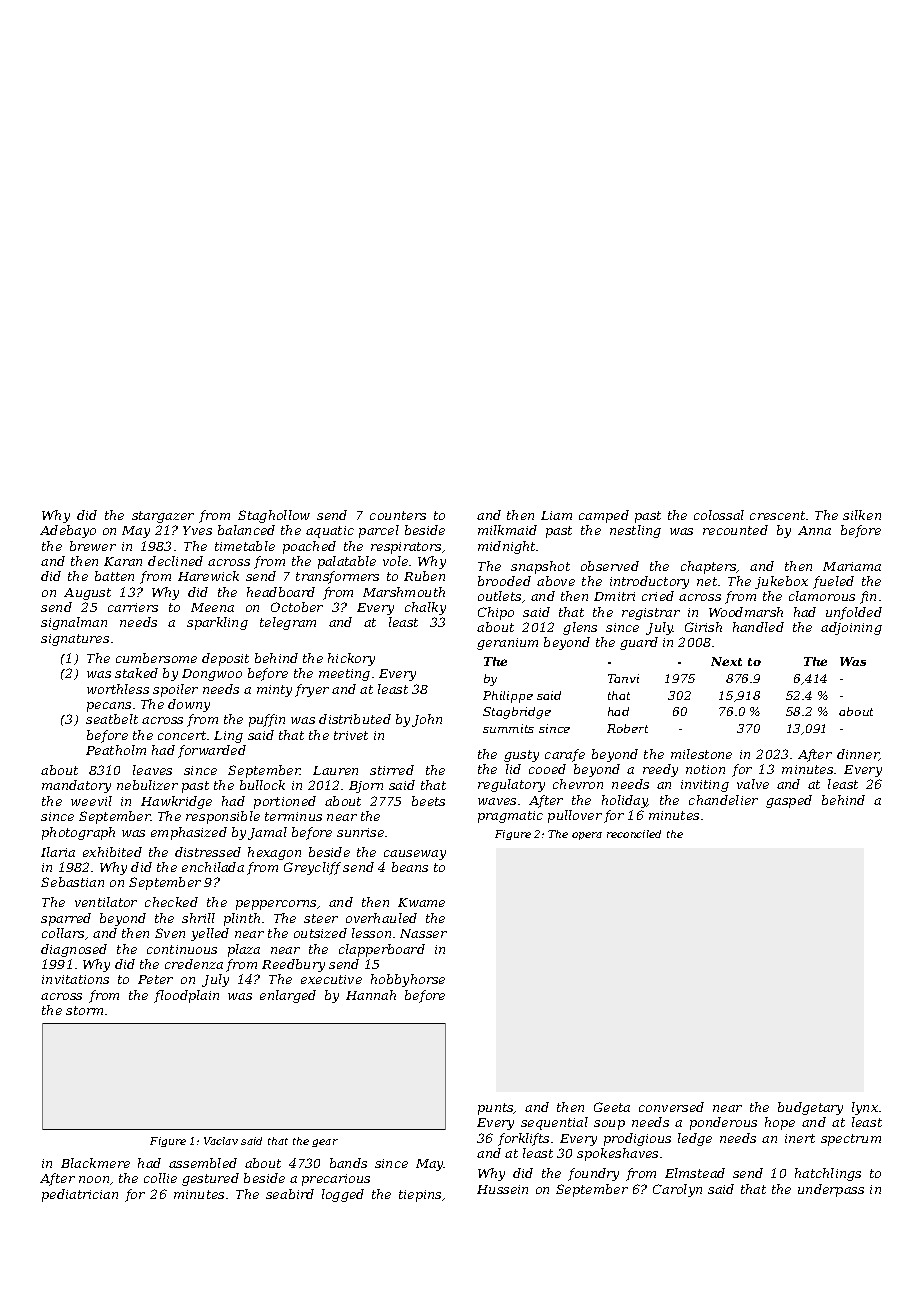  What do you see at coordinates (508, 697) in the screenshot?
I see `Philippe` at bounding box center [508, 697].
